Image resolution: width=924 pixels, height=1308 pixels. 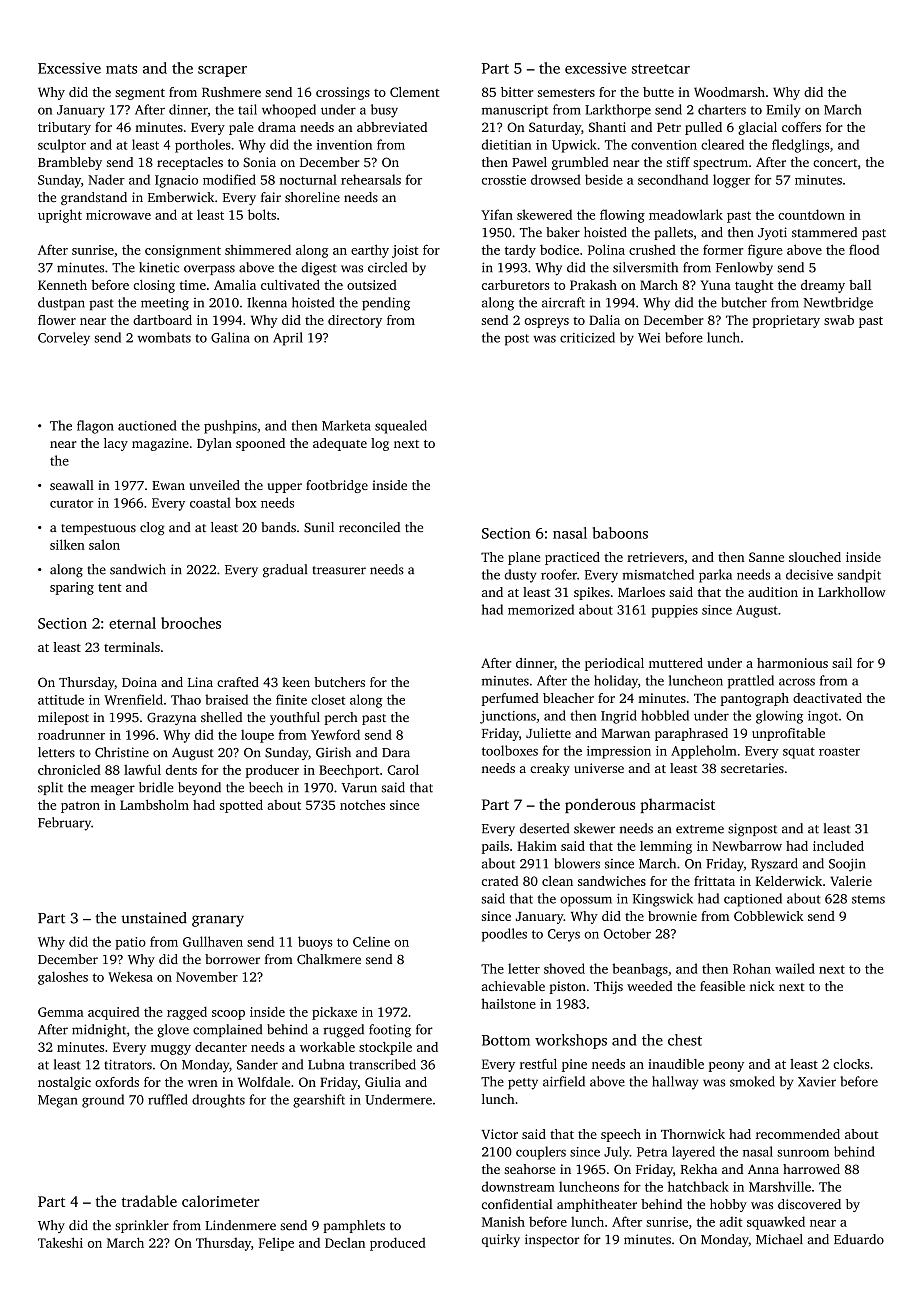 I want to click on slouched, so click(x=815, y=557).
